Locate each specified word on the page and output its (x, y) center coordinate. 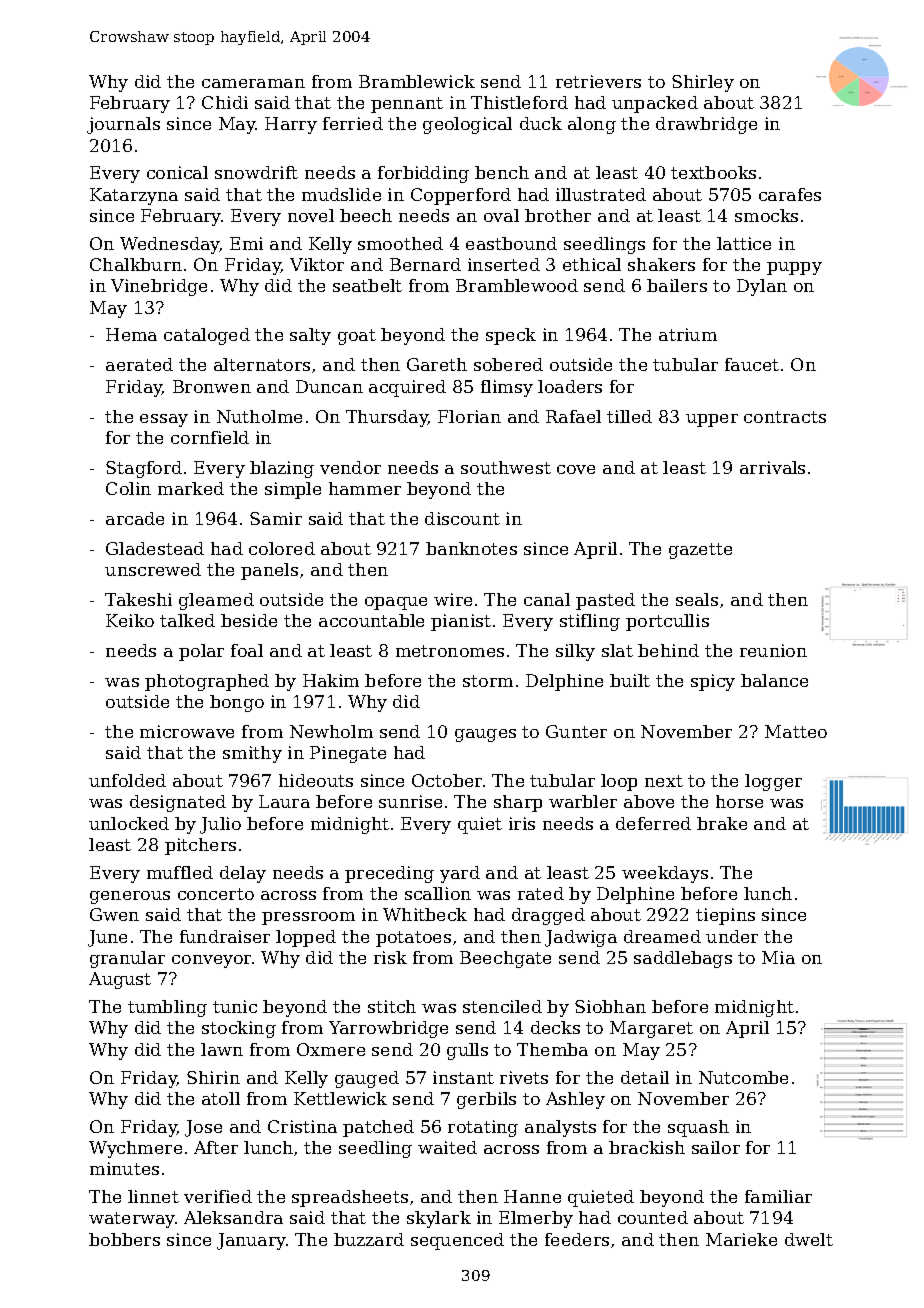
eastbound (511, 243)
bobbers (124, 1239)
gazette (700, 551)
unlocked (129, 823)
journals (123, 125)
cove (576, 469)
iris (522, 823)
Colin (128, 488)
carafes (790, 194)
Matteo (796, 731)
